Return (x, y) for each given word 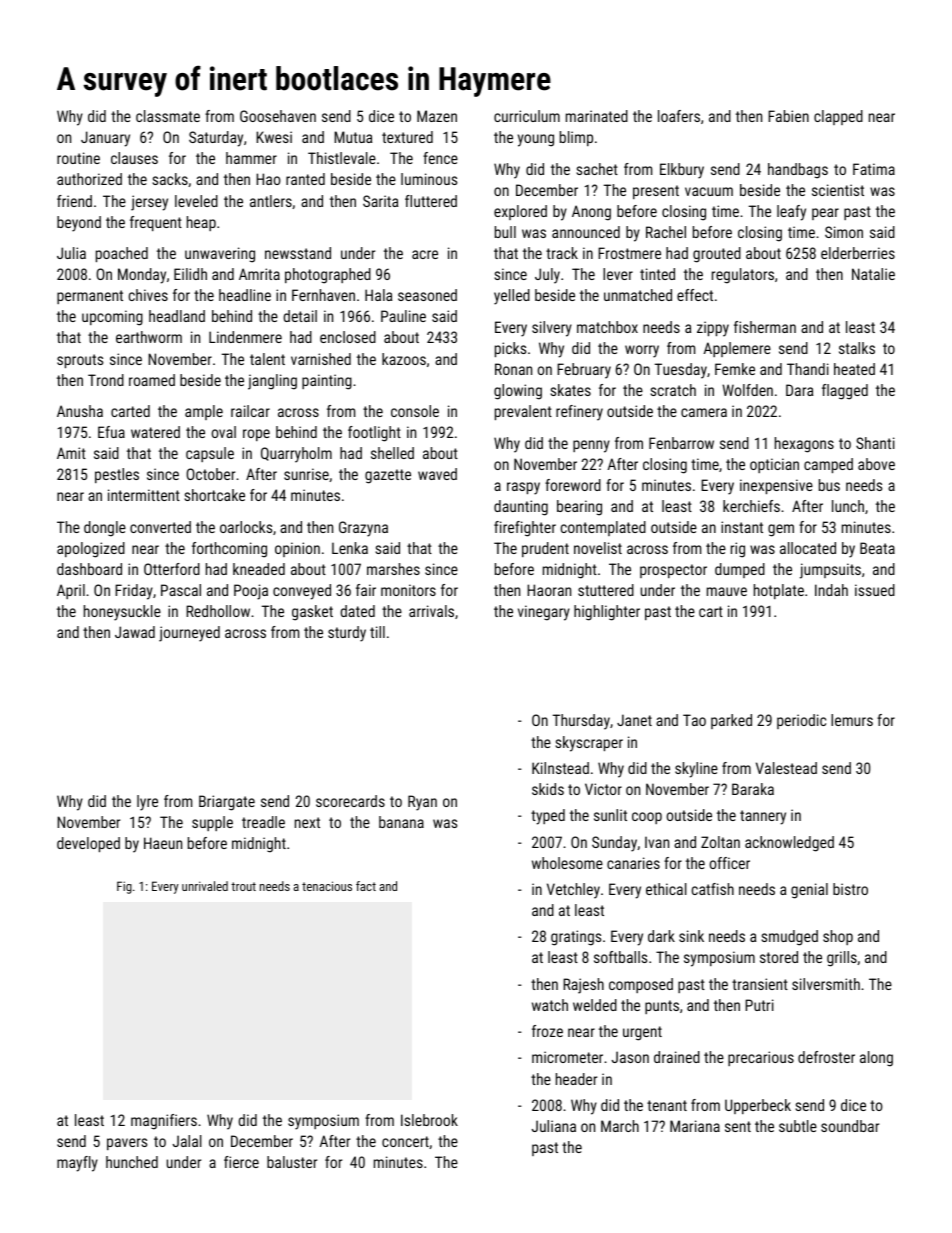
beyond (79, 224)
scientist (838, 190)
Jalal (187, 1141)
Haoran (549, 590)
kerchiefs (751, 506)
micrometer (567, 1057)
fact (366, 886)
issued (875, 590)
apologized (91, 550)
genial (809, 891)
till (377, 632)
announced (586, 232)
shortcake (215, 495)
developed (88, 844)
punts (662, 1007)
